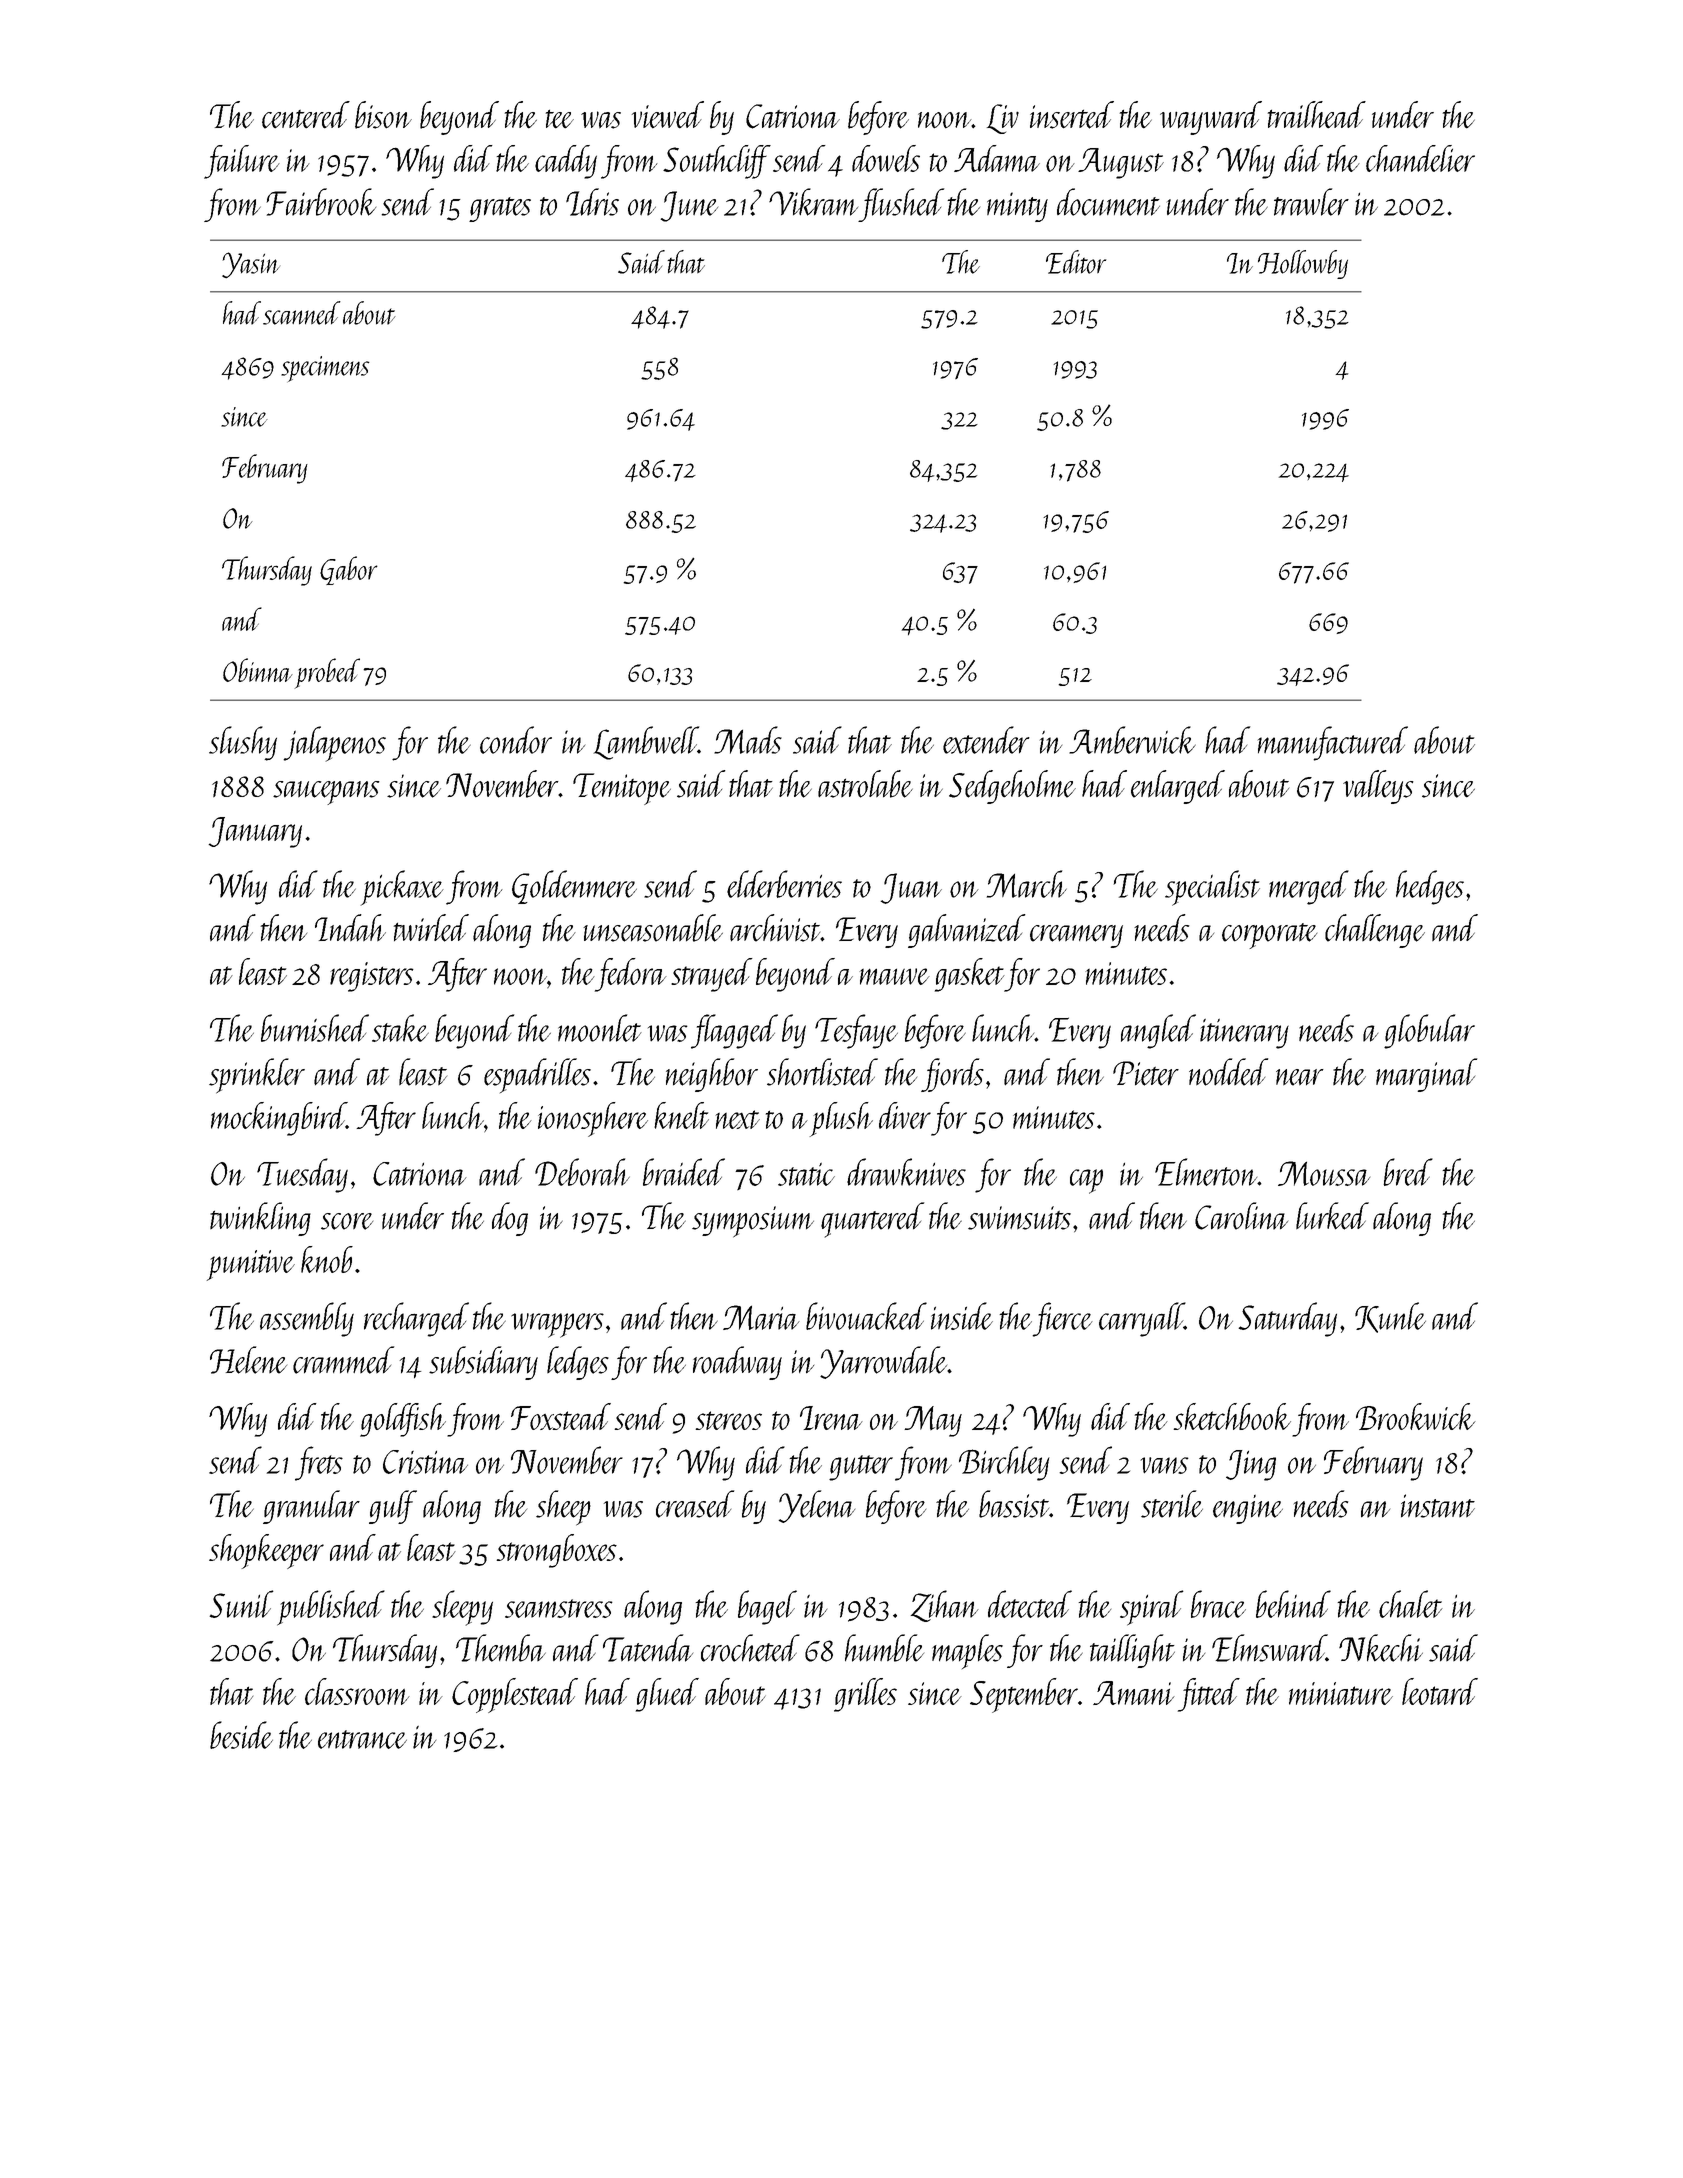  I want to click on beside, so click(241, 1735).
